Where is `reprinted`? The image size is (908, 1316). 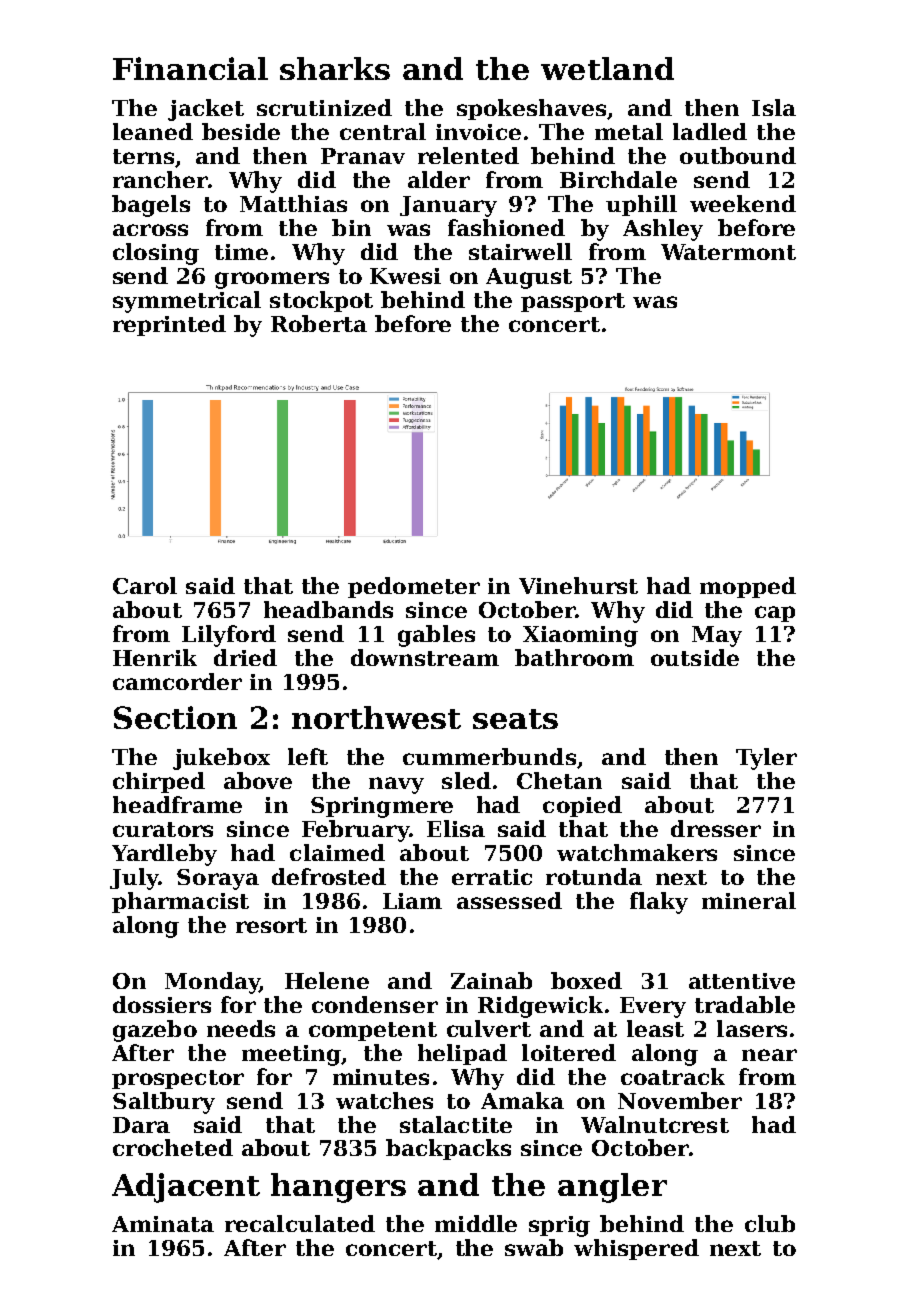
reprinted is located at coordinates (169, 325).
